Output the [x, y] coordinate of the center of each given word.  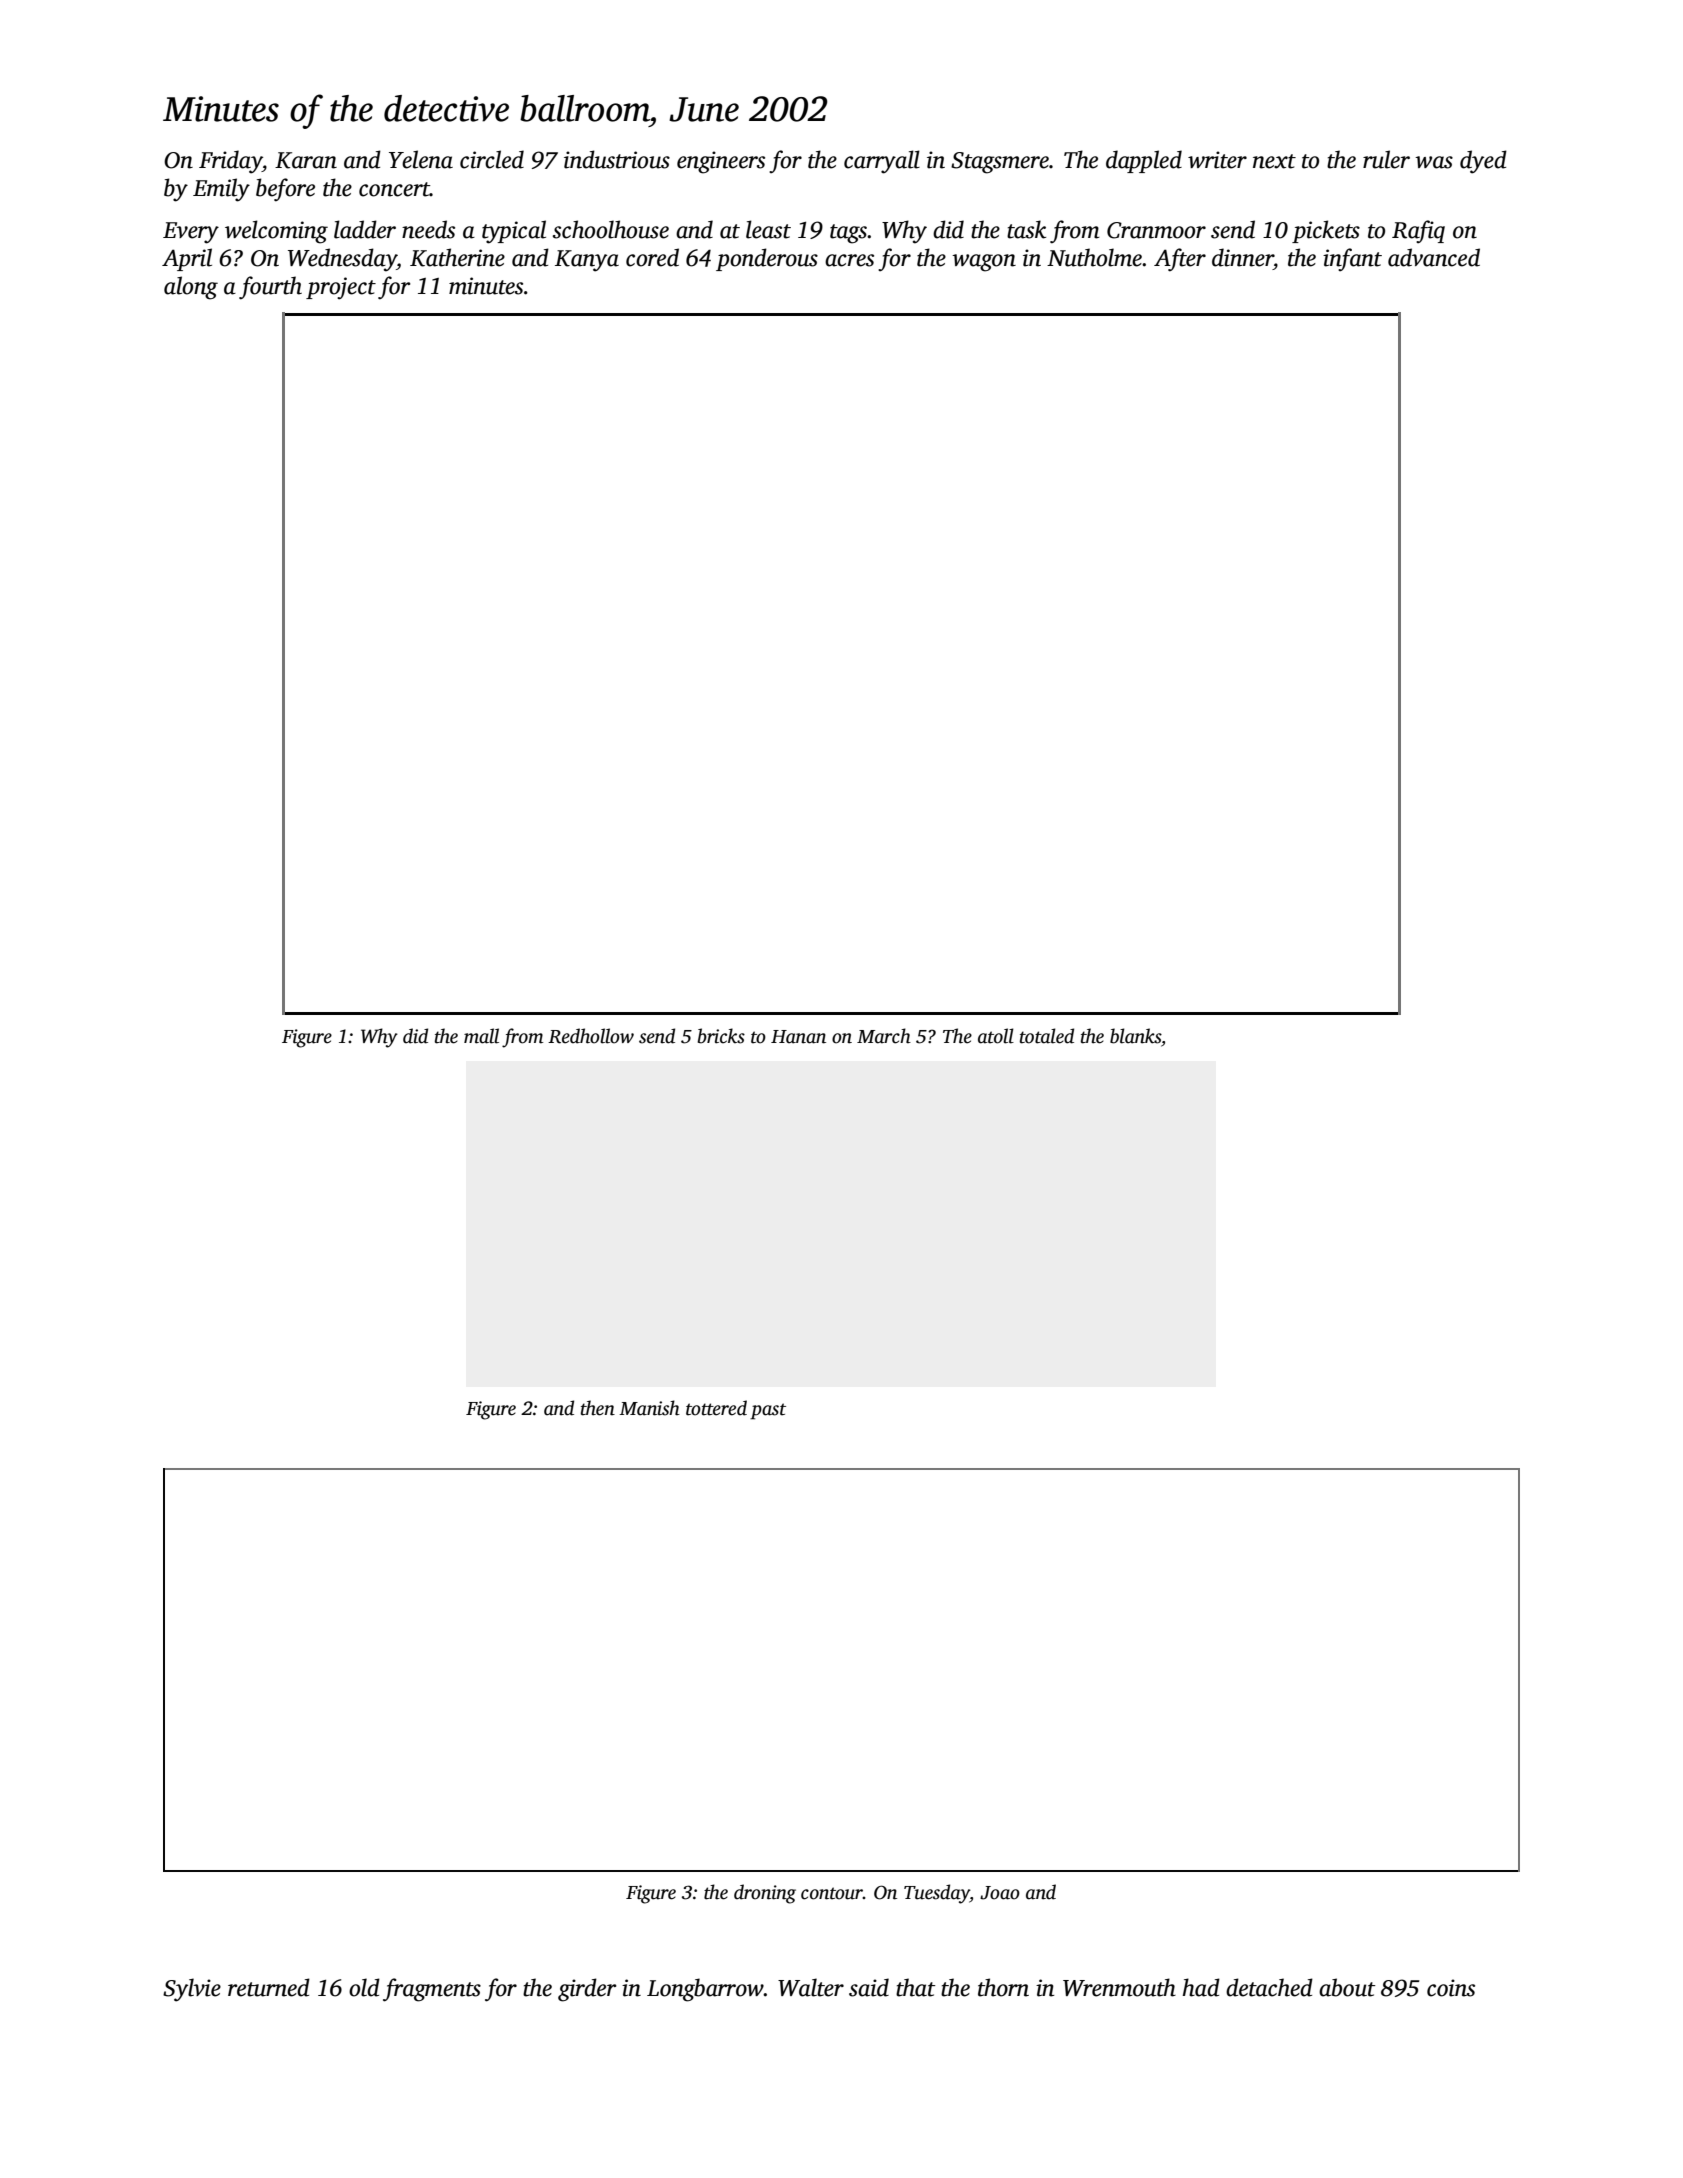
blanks [1135, 1036]
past [768, 1411]
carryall [882, 162]
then [598, 1408]
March [884, 1036]
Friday [230, 162]
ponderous [767, 259]
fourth [270, 288]
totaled [1047, 1036]
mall [481, 1036]
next [1274, 161]
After [1180, 260]
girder [587, 1990]
